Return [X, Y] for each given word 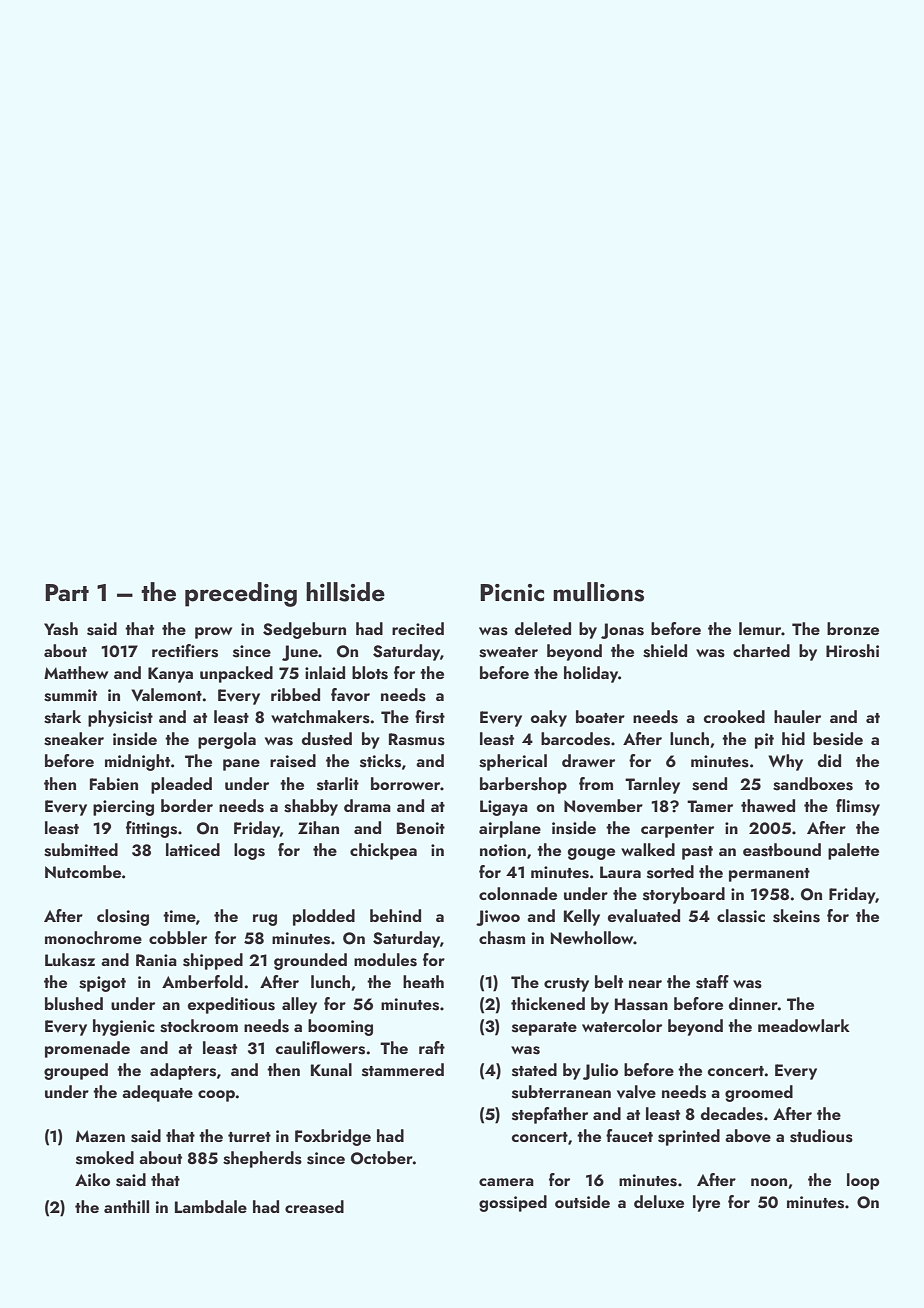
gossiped [513, 1203]
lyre [706, 1203]
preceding [241, 594]
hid [793, 738]
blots [370, 673]
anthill [126, 1206]
